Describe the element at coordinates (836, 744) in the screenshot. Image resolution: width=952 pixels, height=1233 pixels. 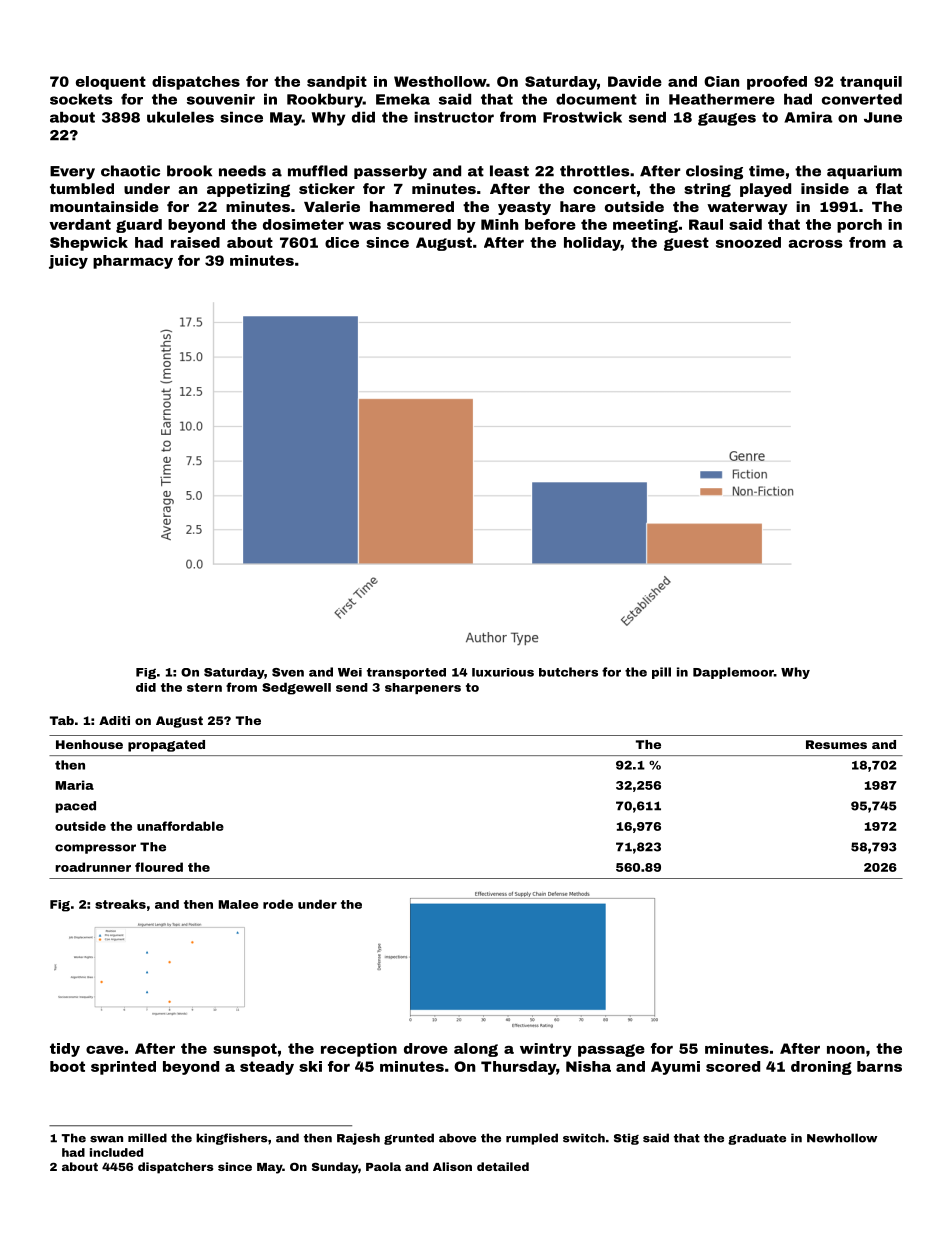
I see `Resumes` at that location.
